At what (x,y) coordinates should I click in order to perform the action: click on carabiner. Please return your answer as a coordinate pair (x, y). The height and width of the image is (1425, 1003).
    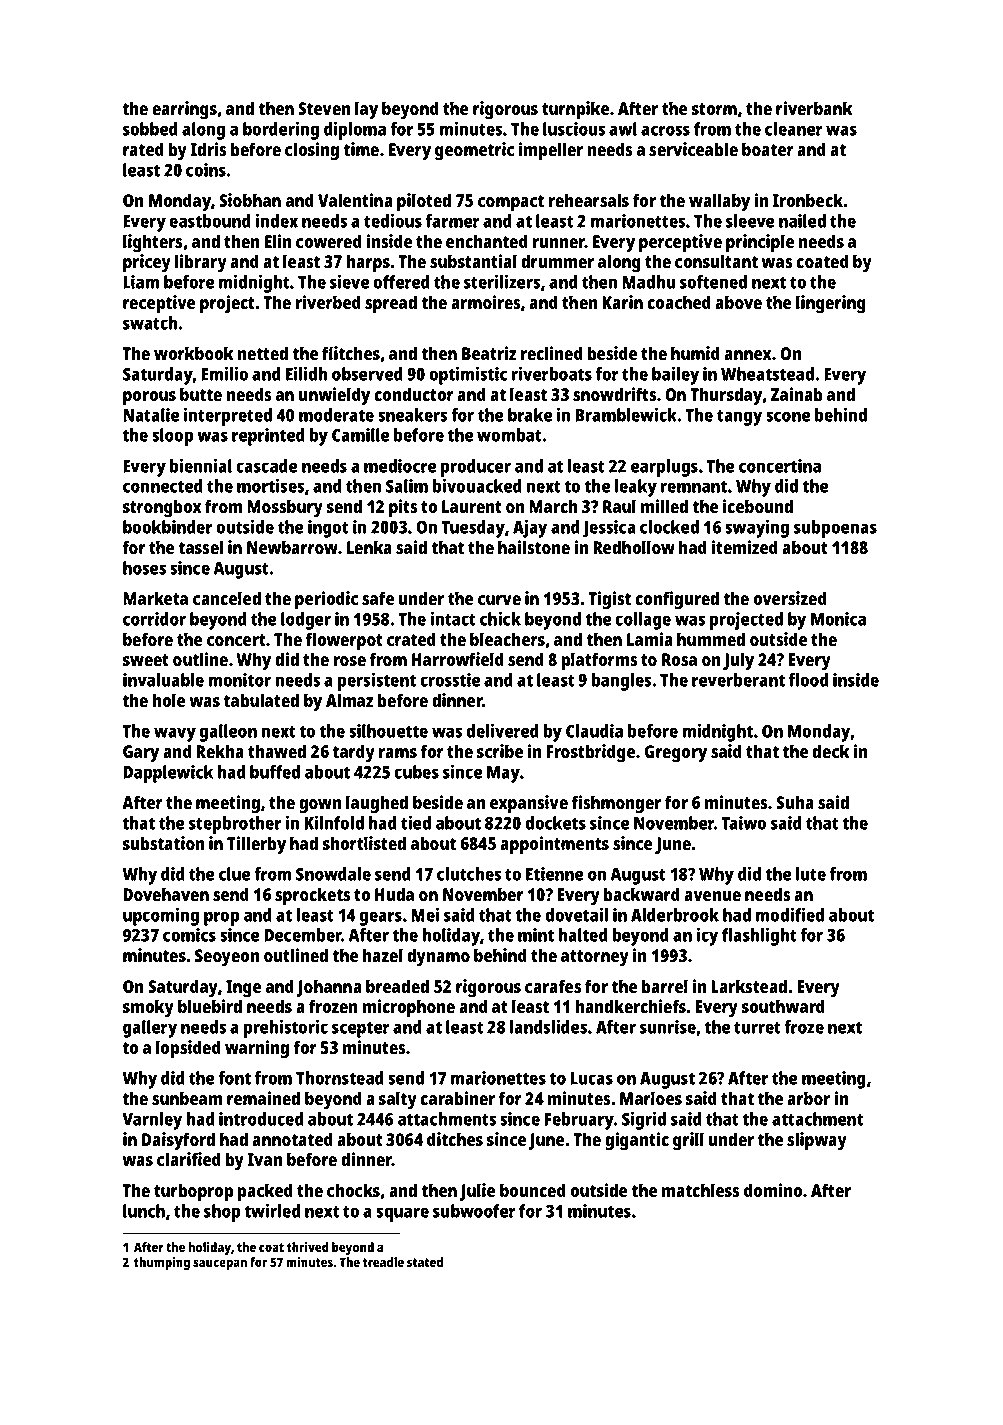
    Looking at the image, I should click on (457, 1098).
